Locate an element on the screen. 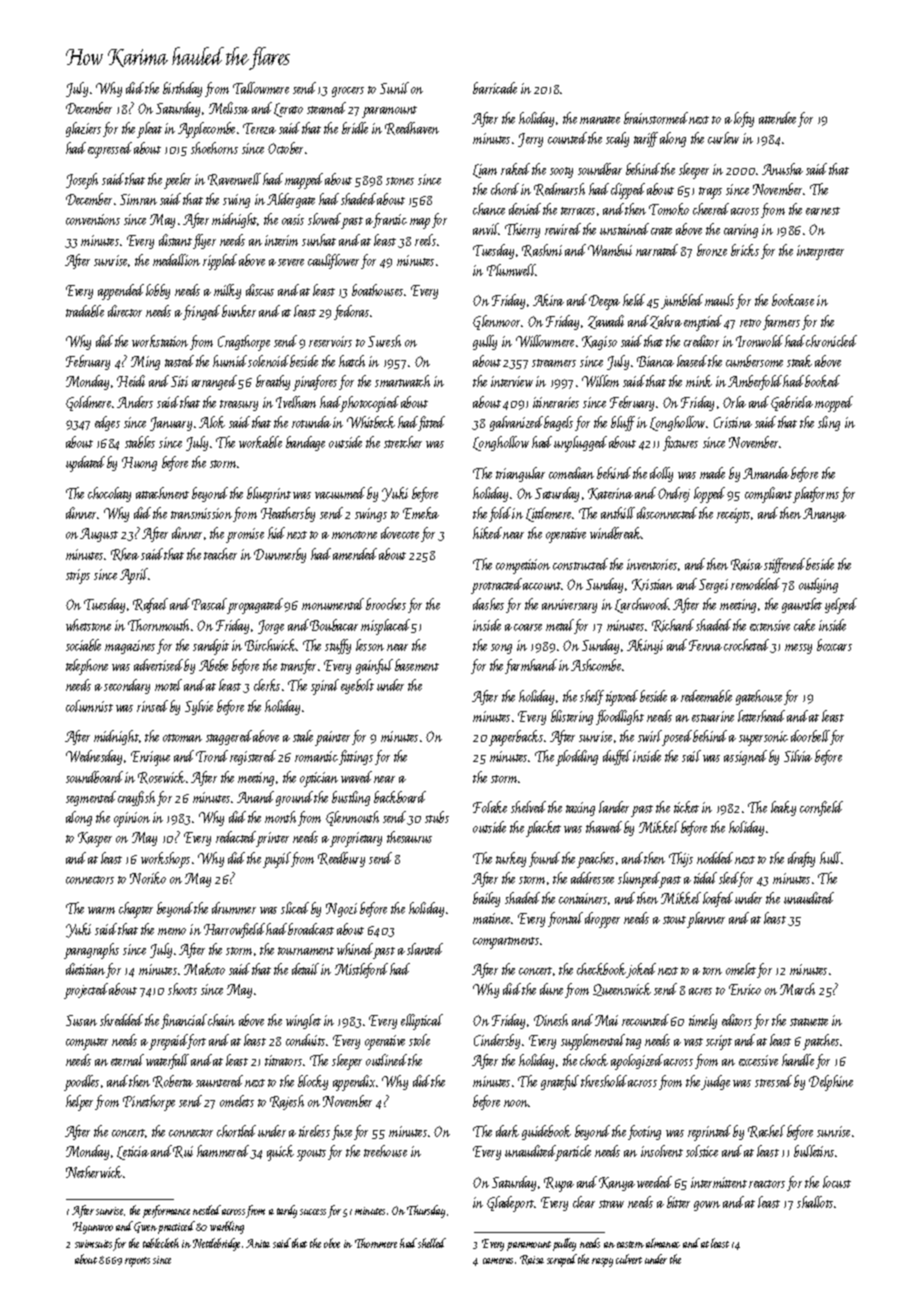  Heathersby is located at coordinates (288, 514).
